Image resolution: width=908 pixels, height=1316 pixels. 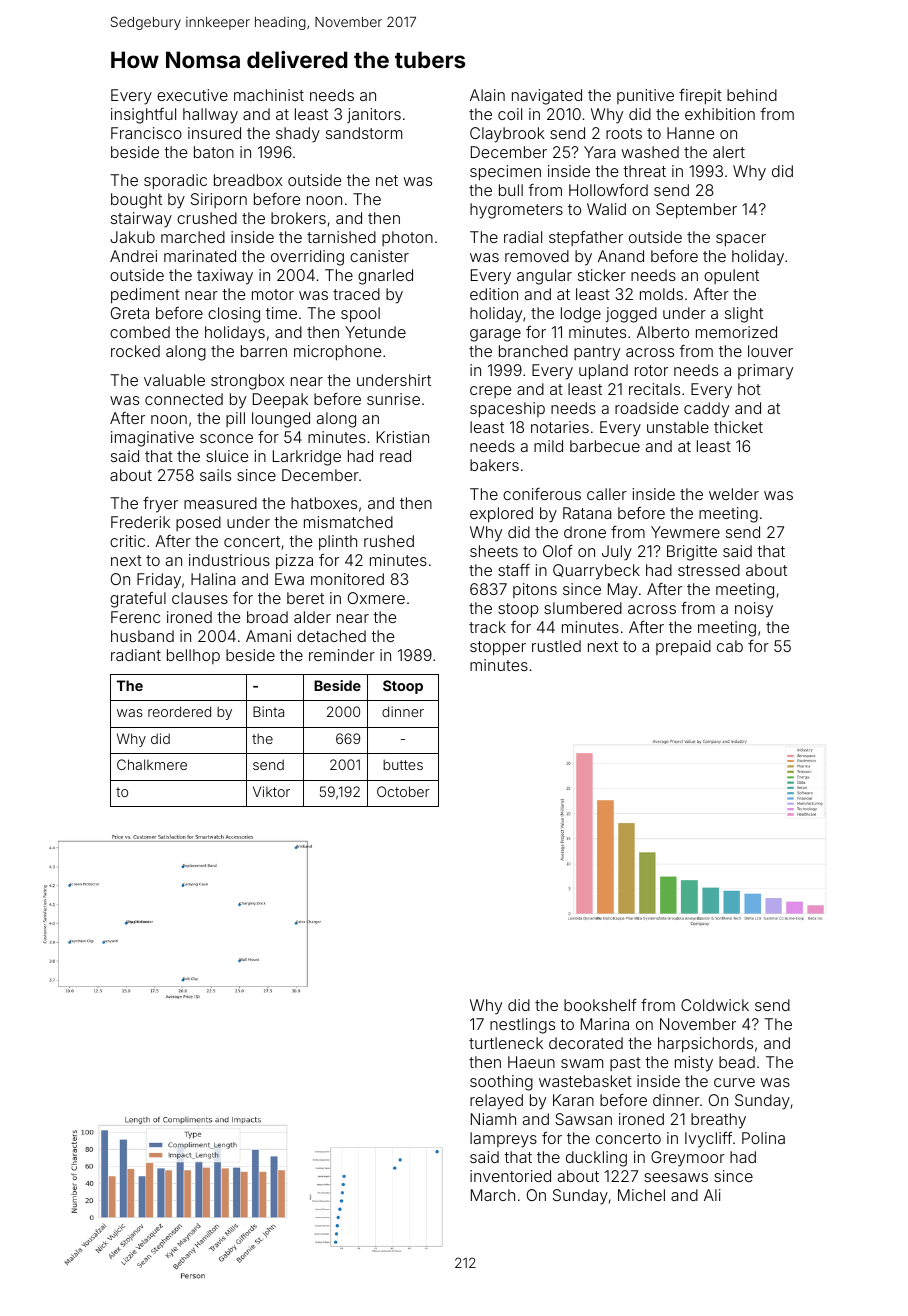 I want to click on Claybrook, so click(x=507, y=135).
